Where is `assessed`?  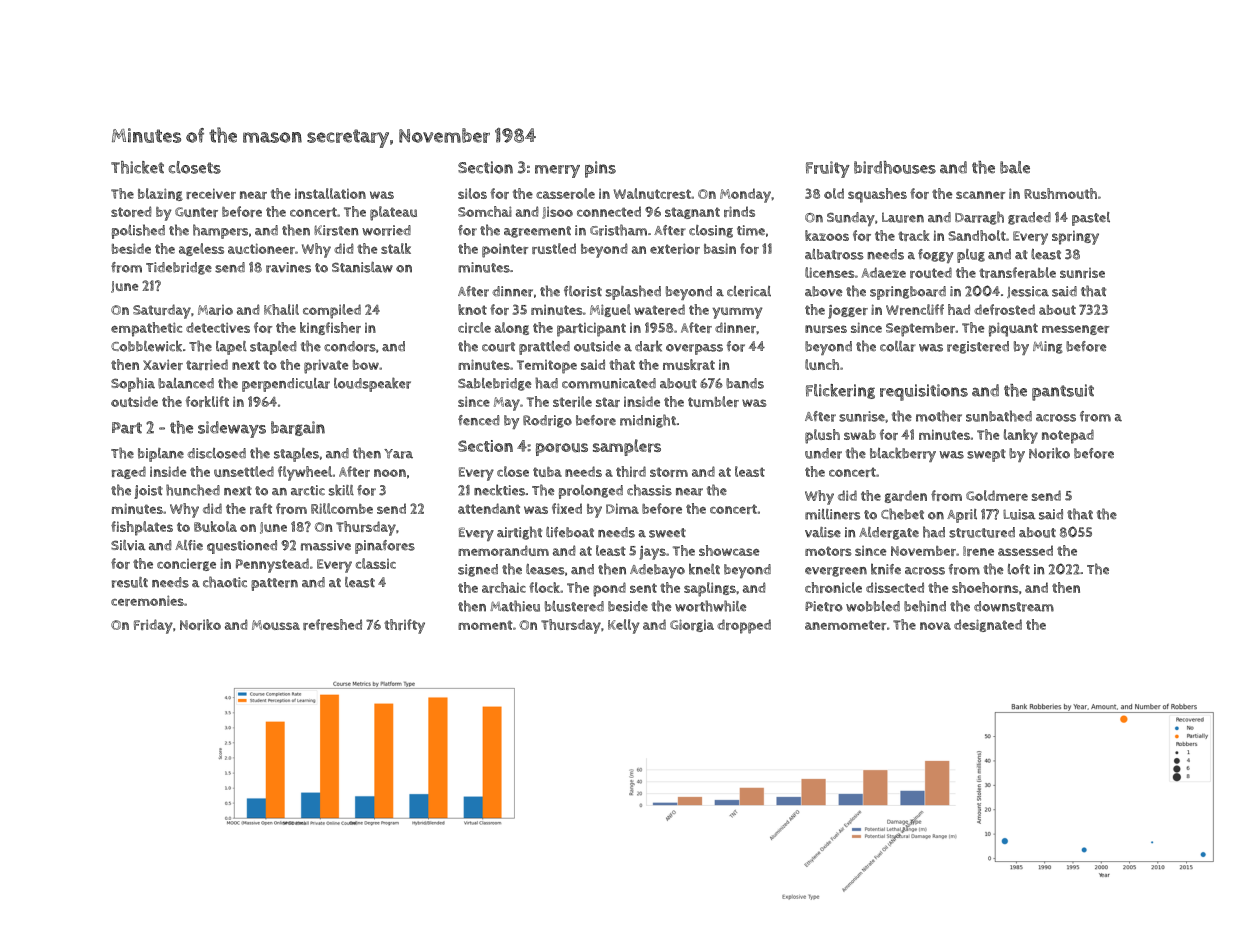
assessed is located at coordinates (1025, 550).
